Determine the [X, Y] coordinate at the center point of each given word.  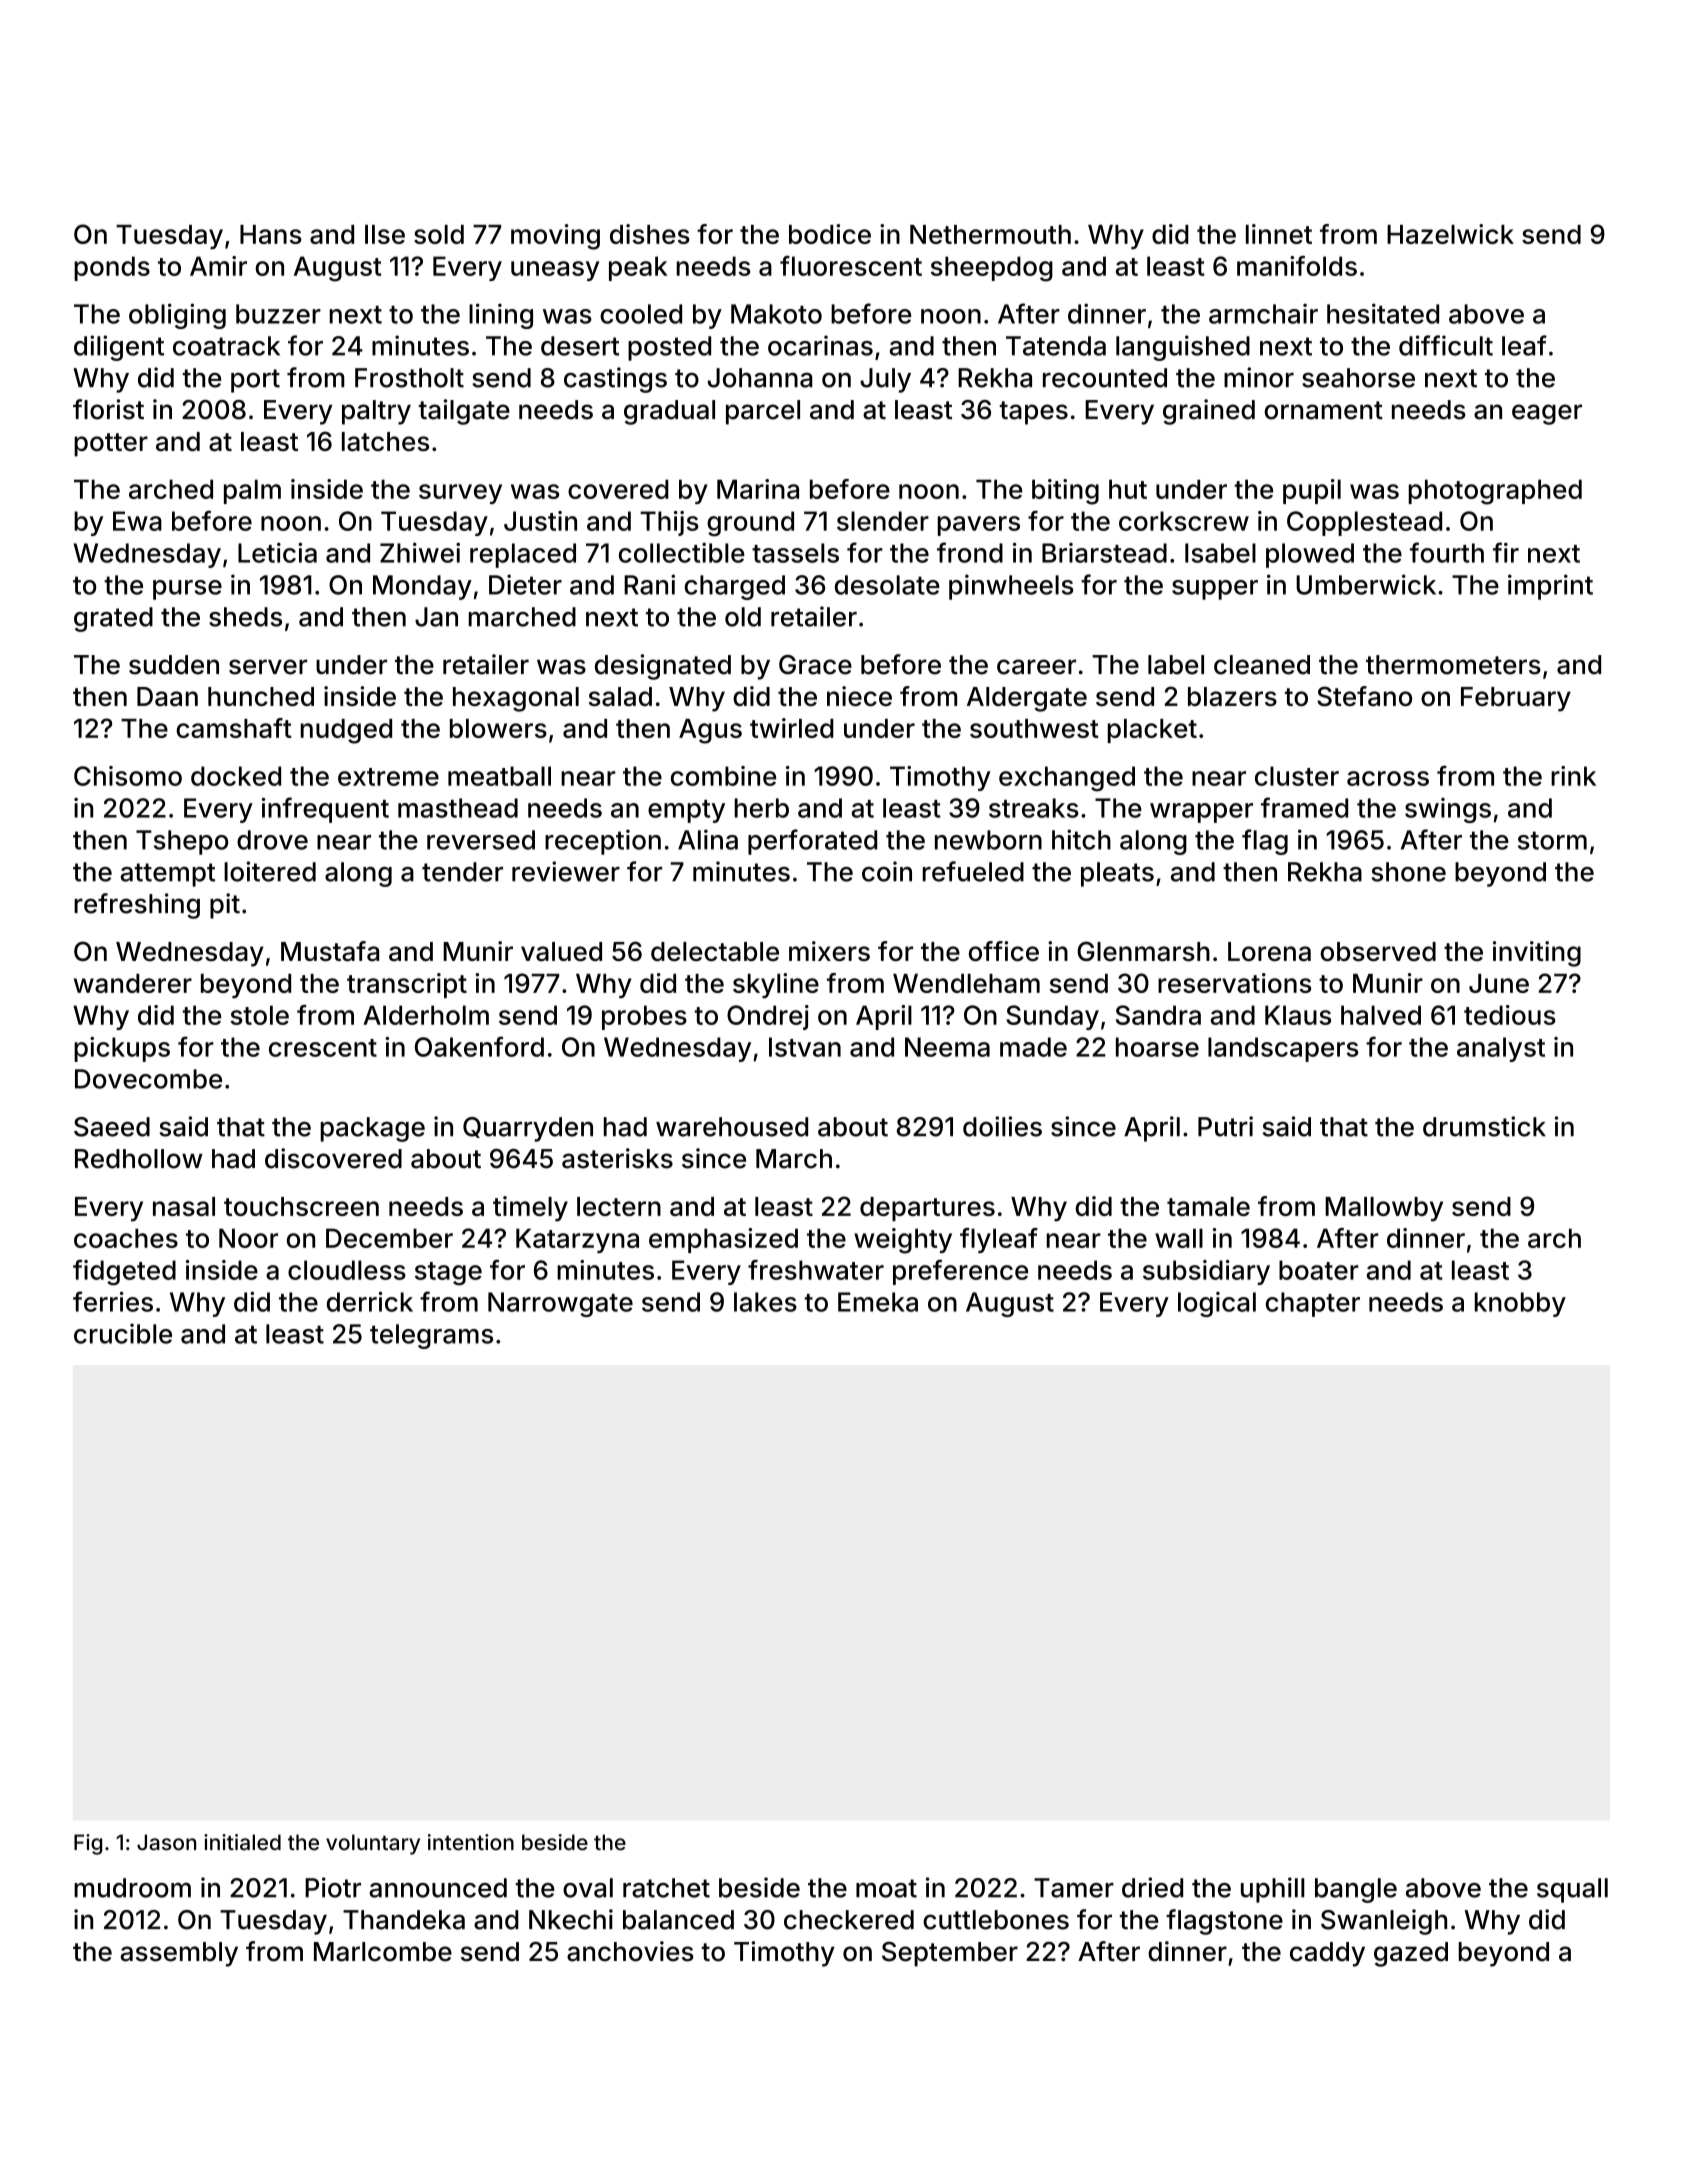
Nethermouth [990, 234]
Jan [436, 617]
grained [1209, 412]
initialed [242, 1842]
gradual [669, 412]
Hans [271, 234]
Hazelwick [1450, 234]
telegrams [431, 1336]
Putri [1225, 1126]
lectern [619, 1206]
